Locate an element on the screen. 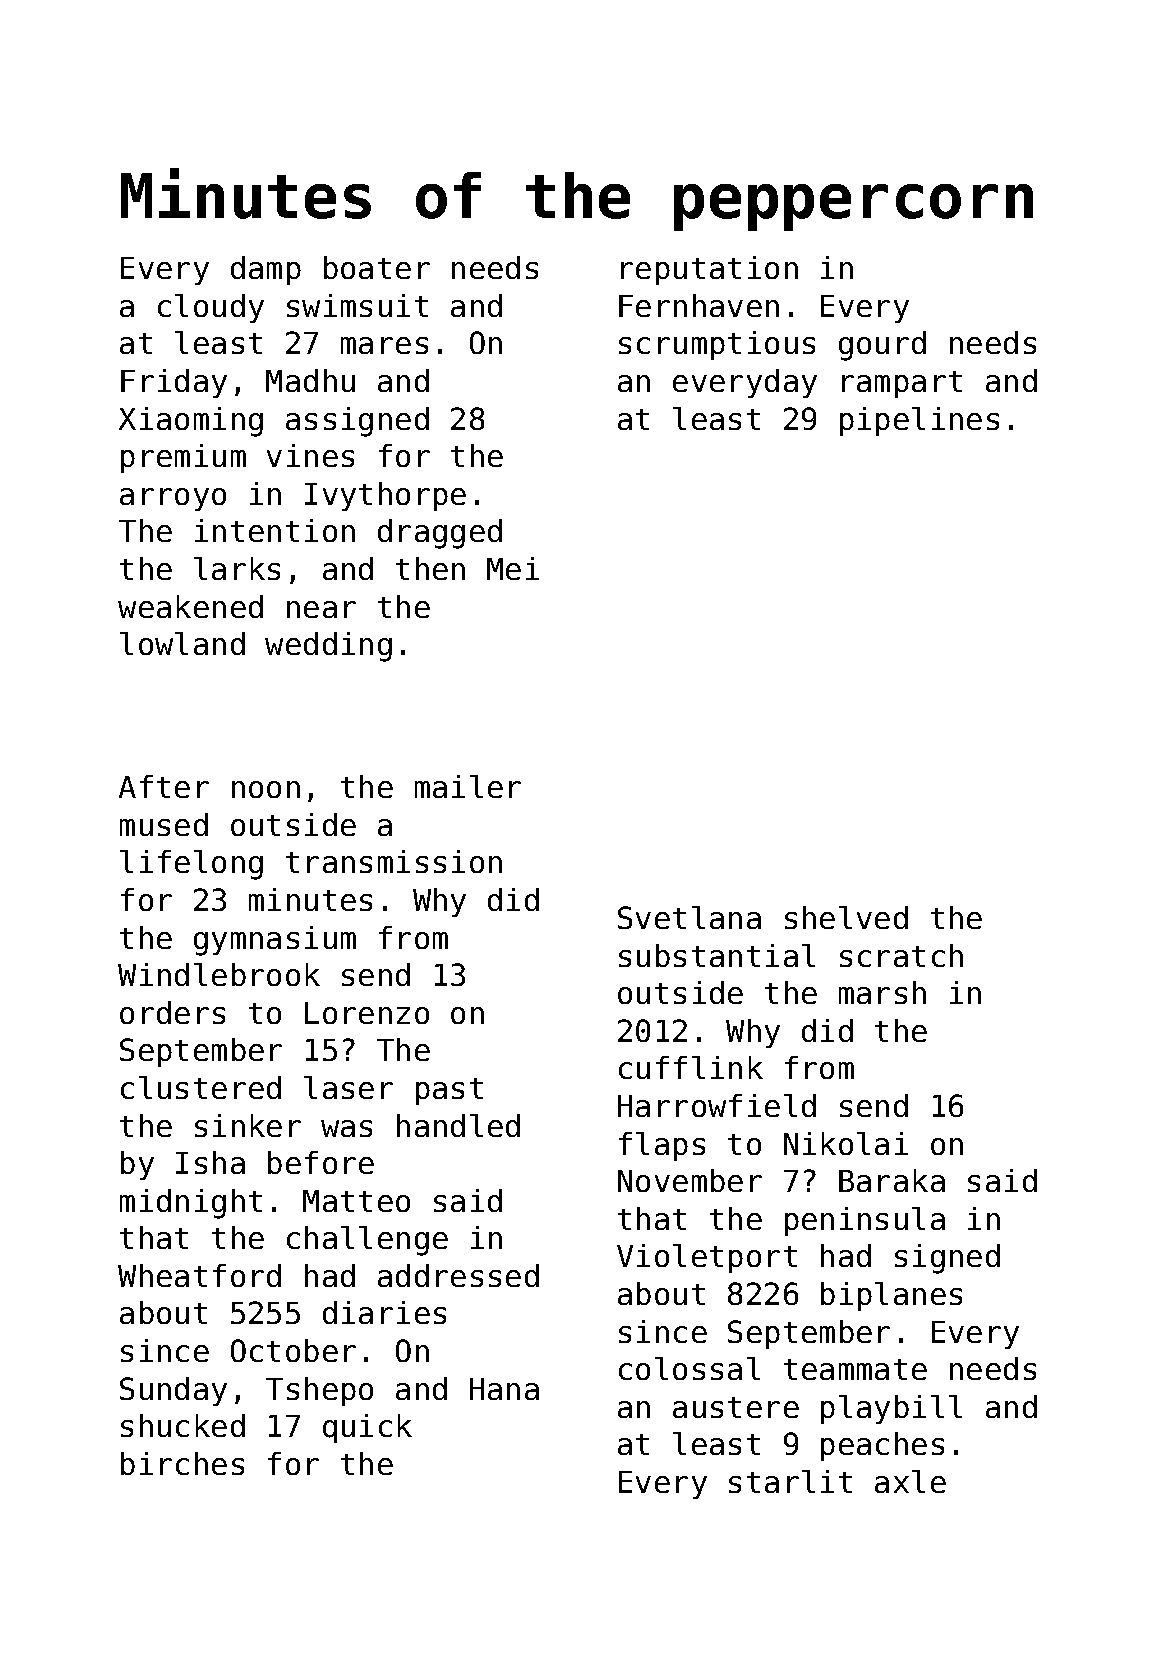  Mei is located at coordinates (513, 568).
